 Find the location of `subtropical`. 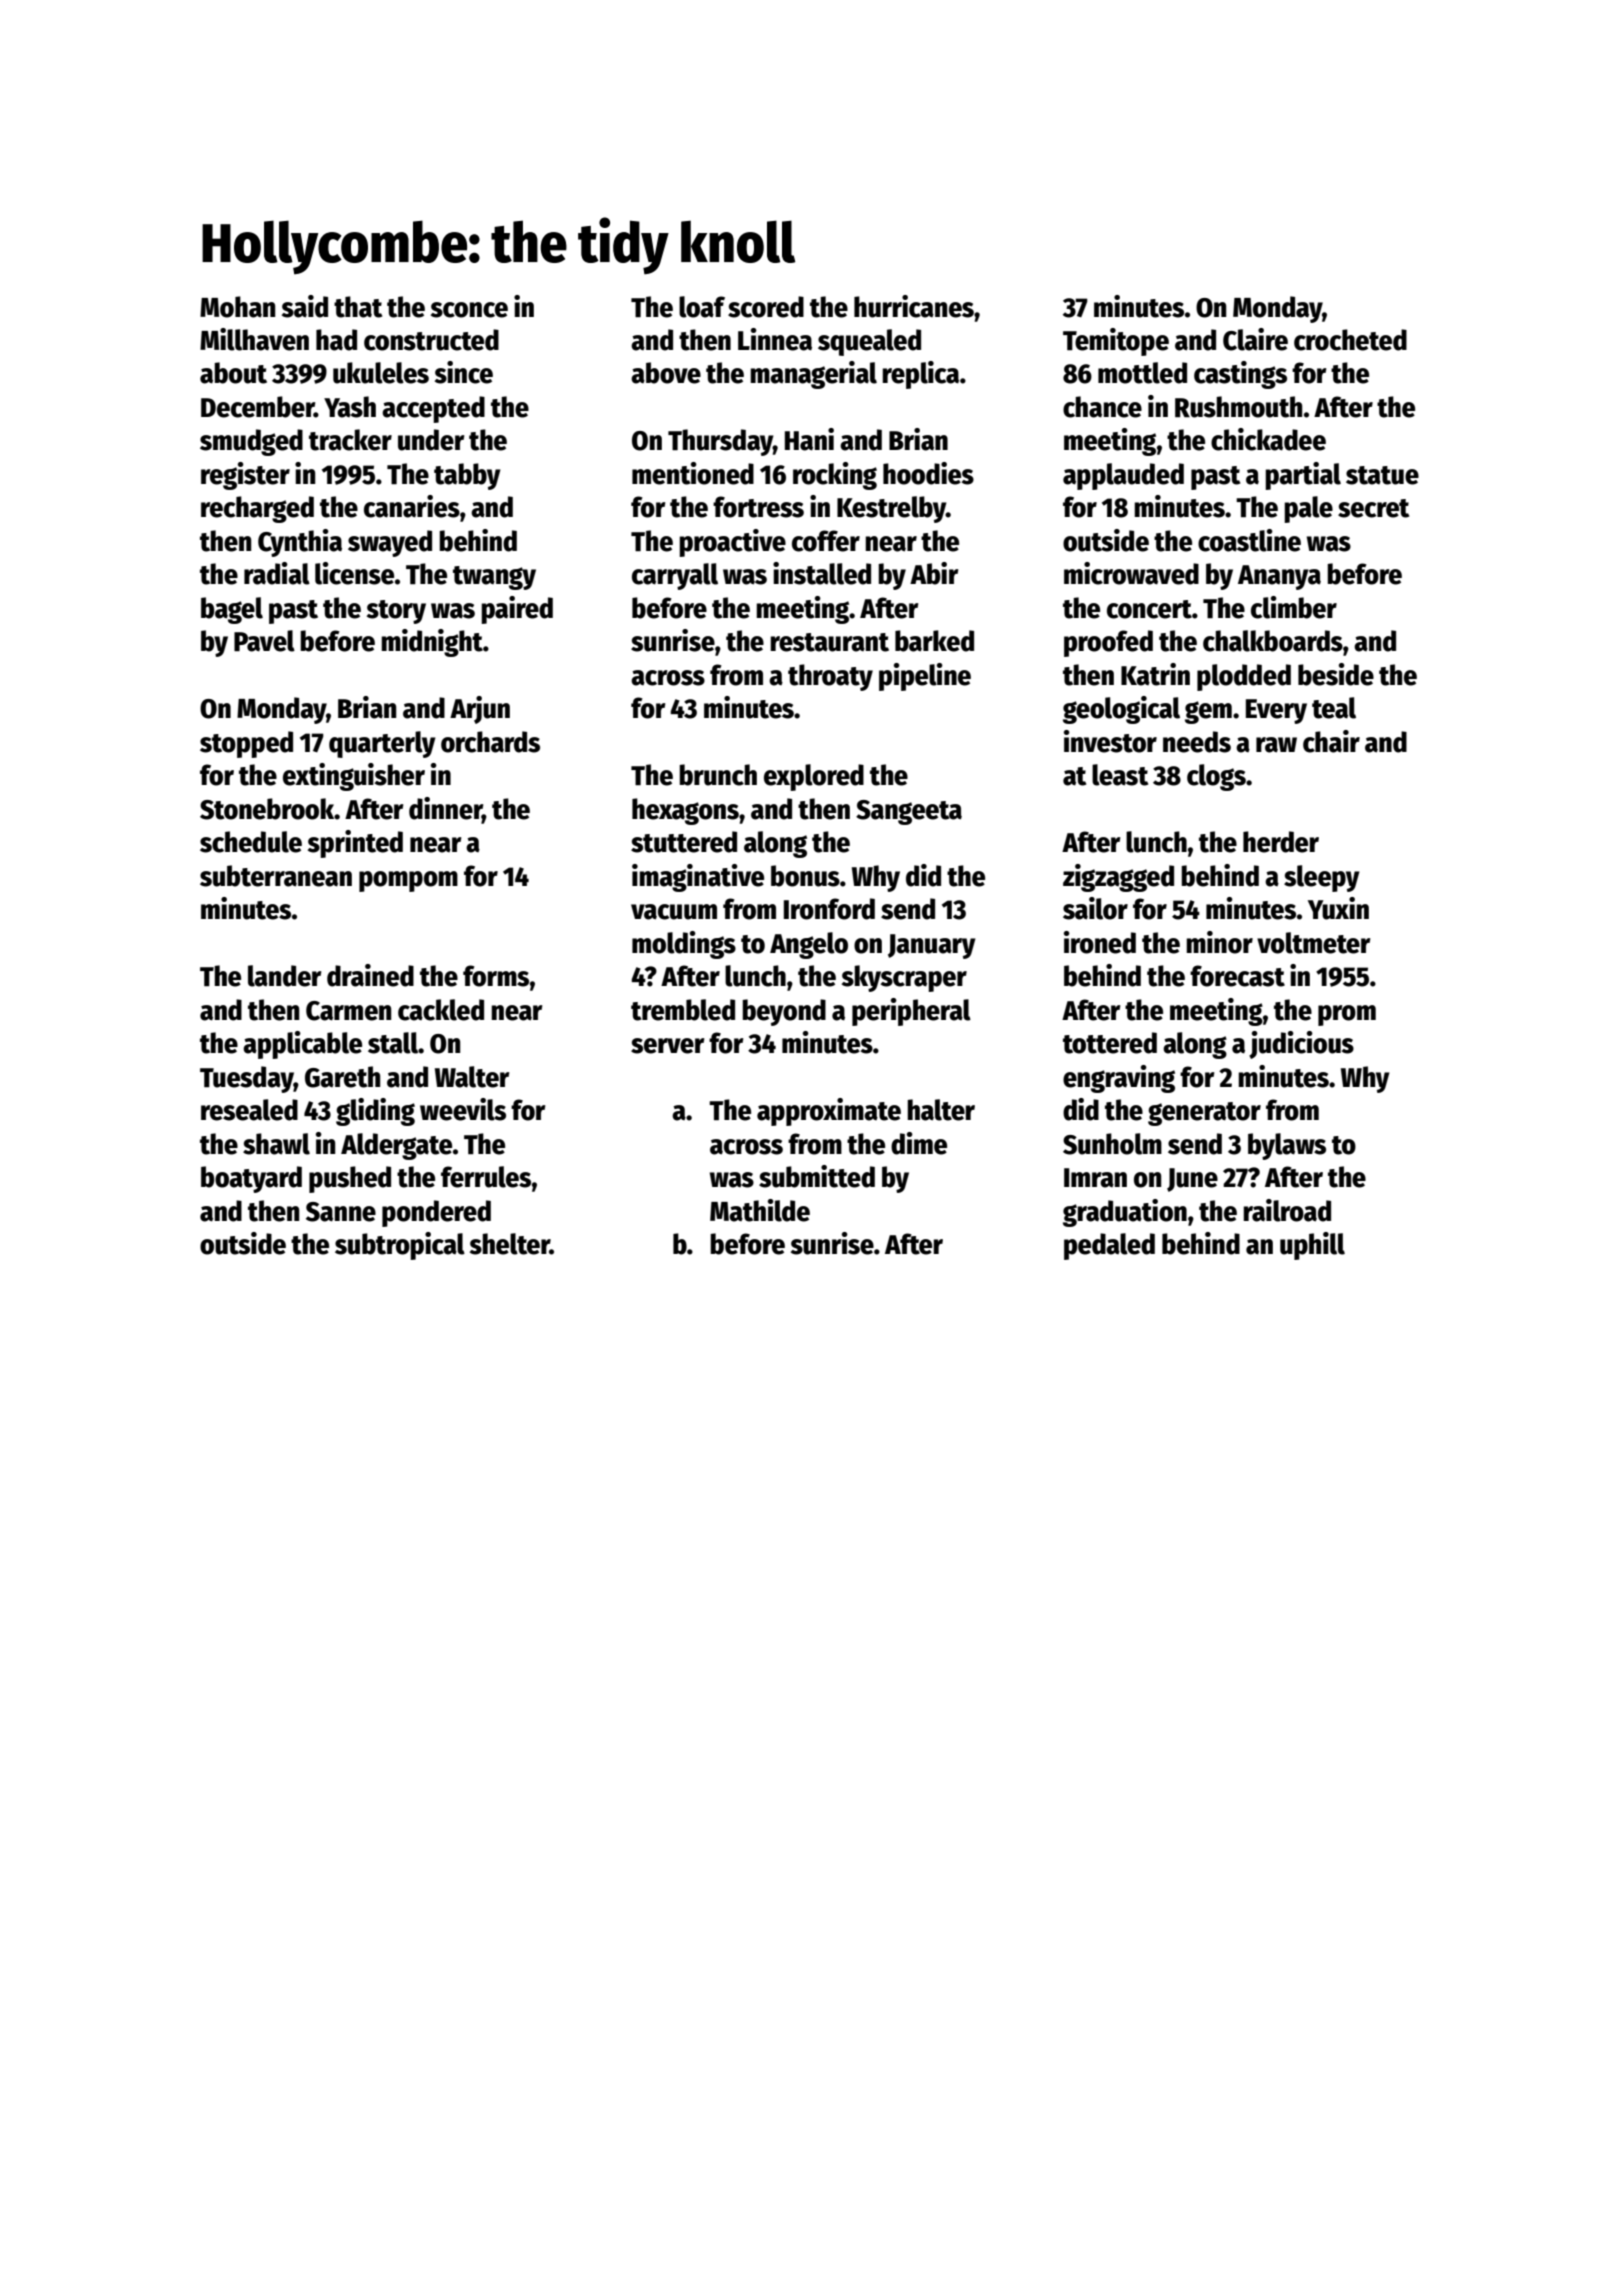

subtropical is located at coordinates (400, 1246).
